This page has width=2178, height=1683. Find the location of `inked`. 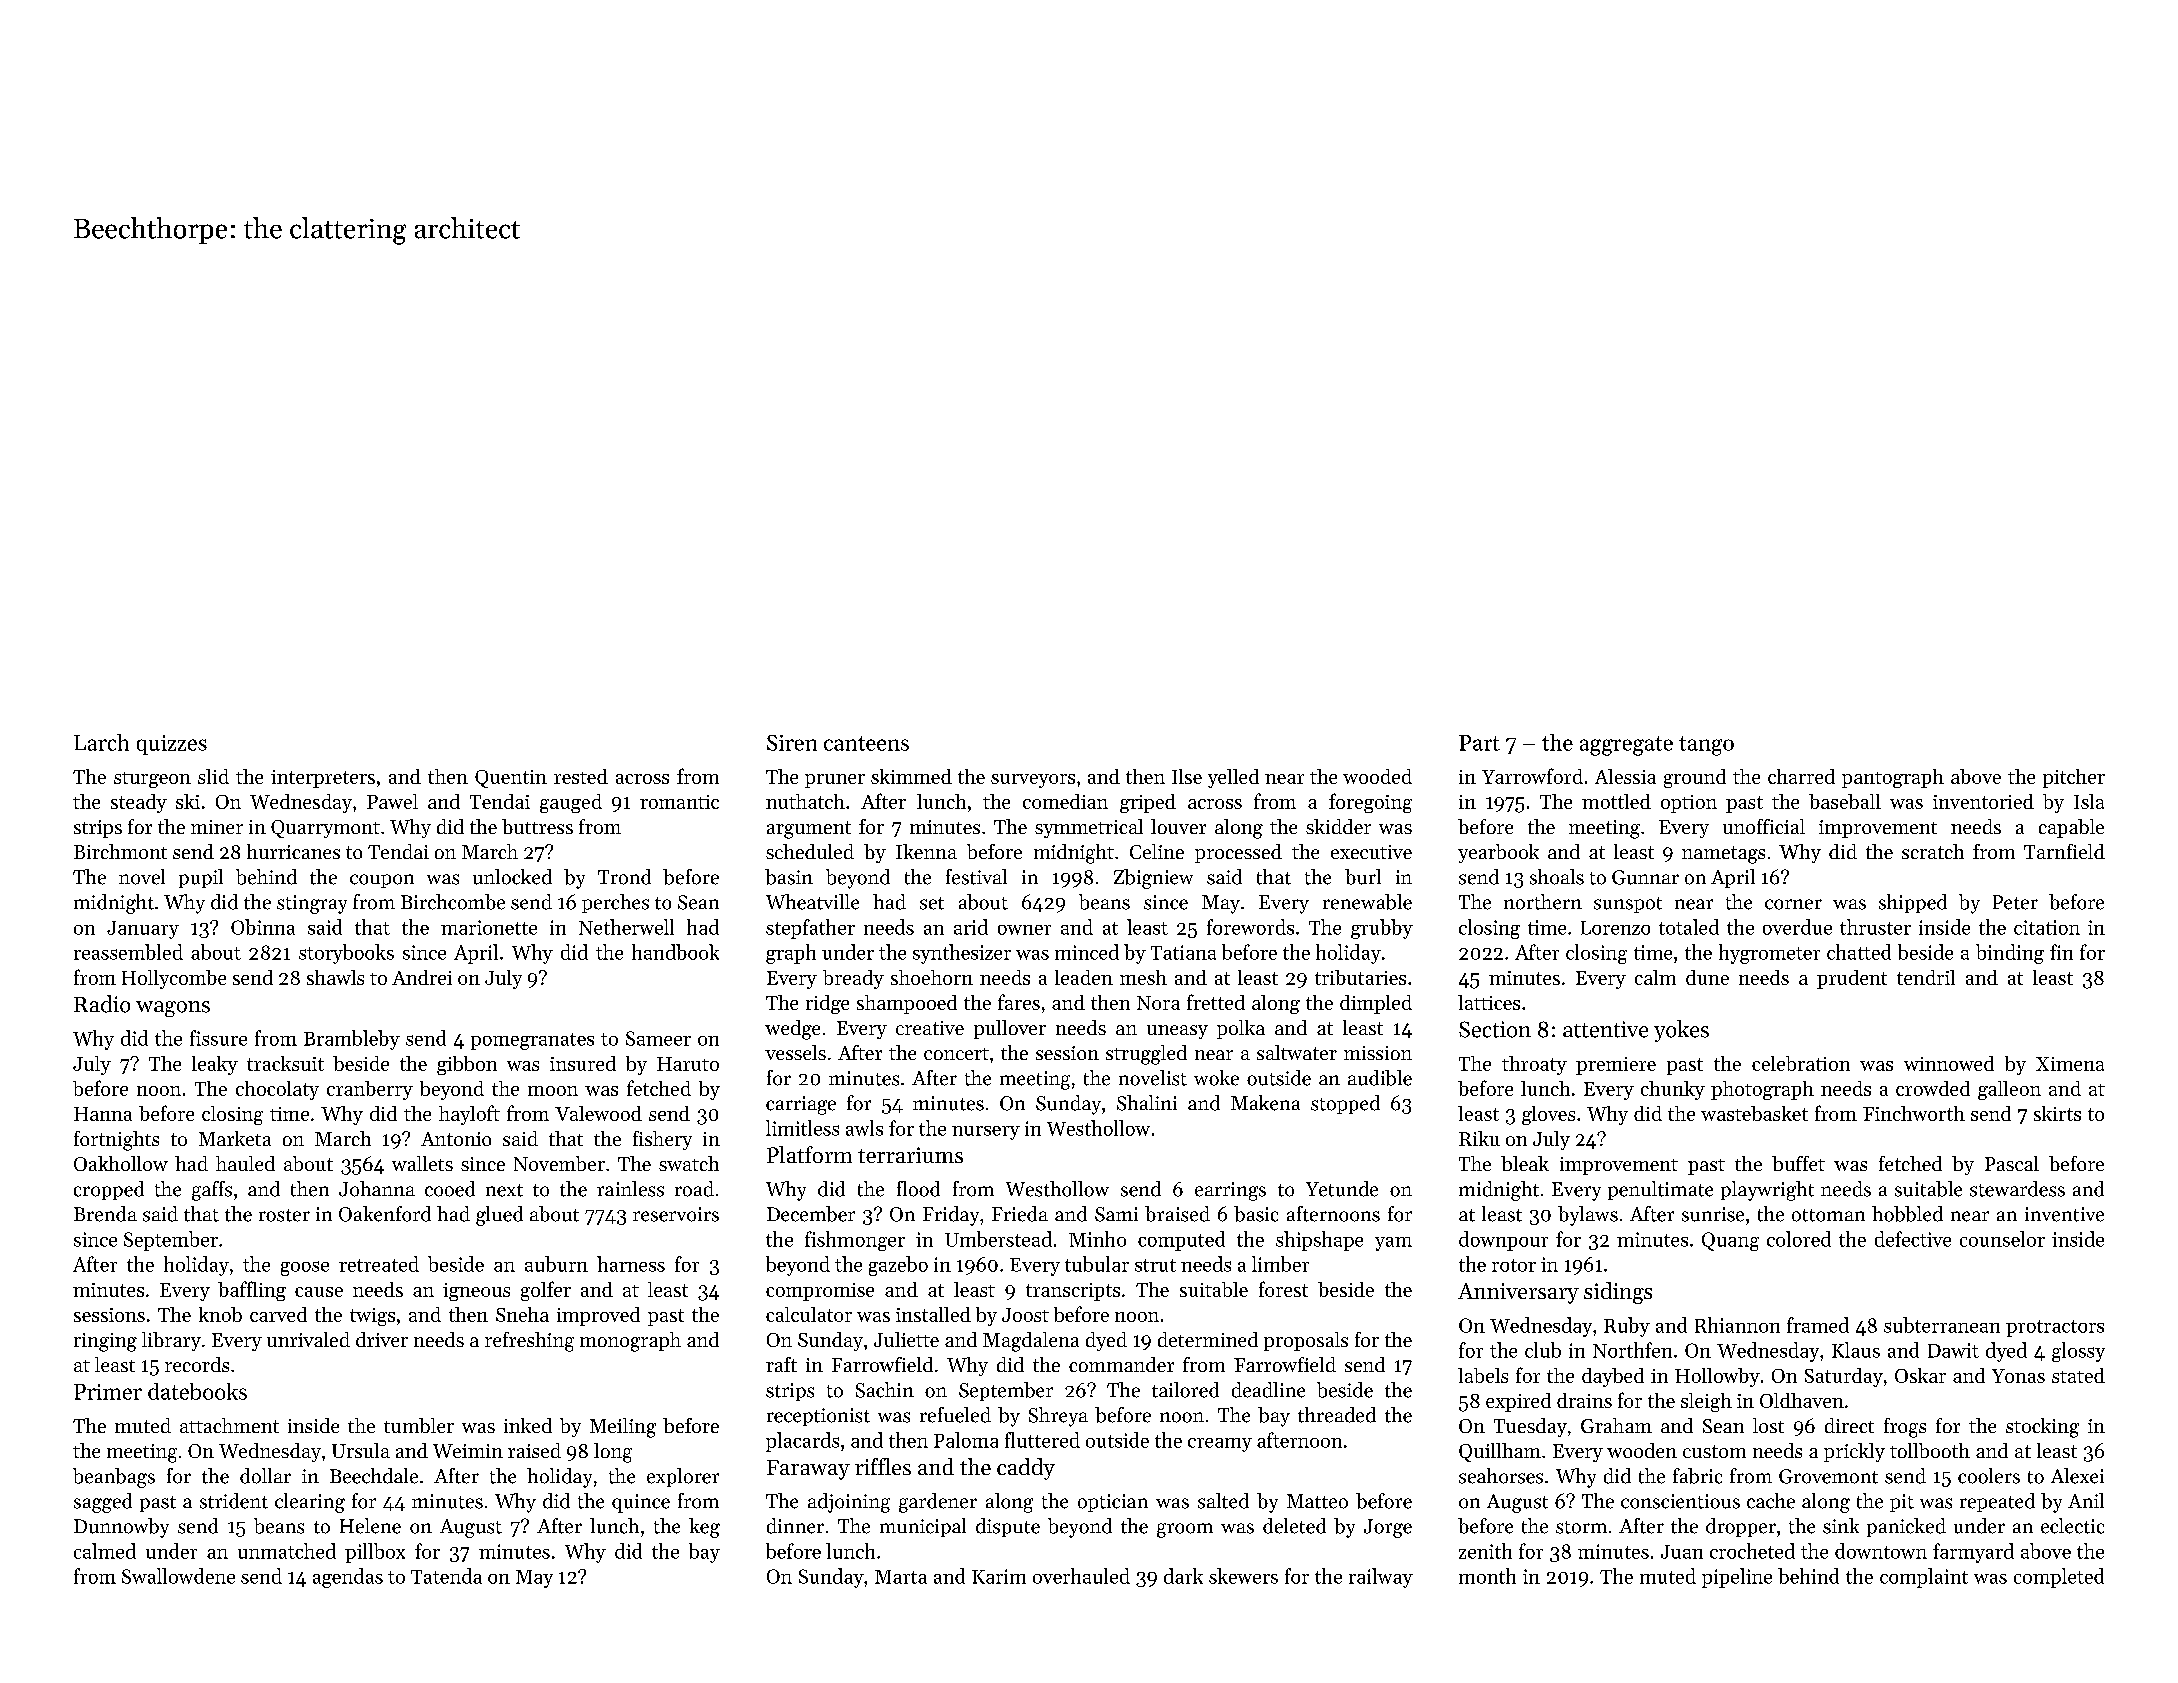

inked is located at coordinates (528, 1425).
